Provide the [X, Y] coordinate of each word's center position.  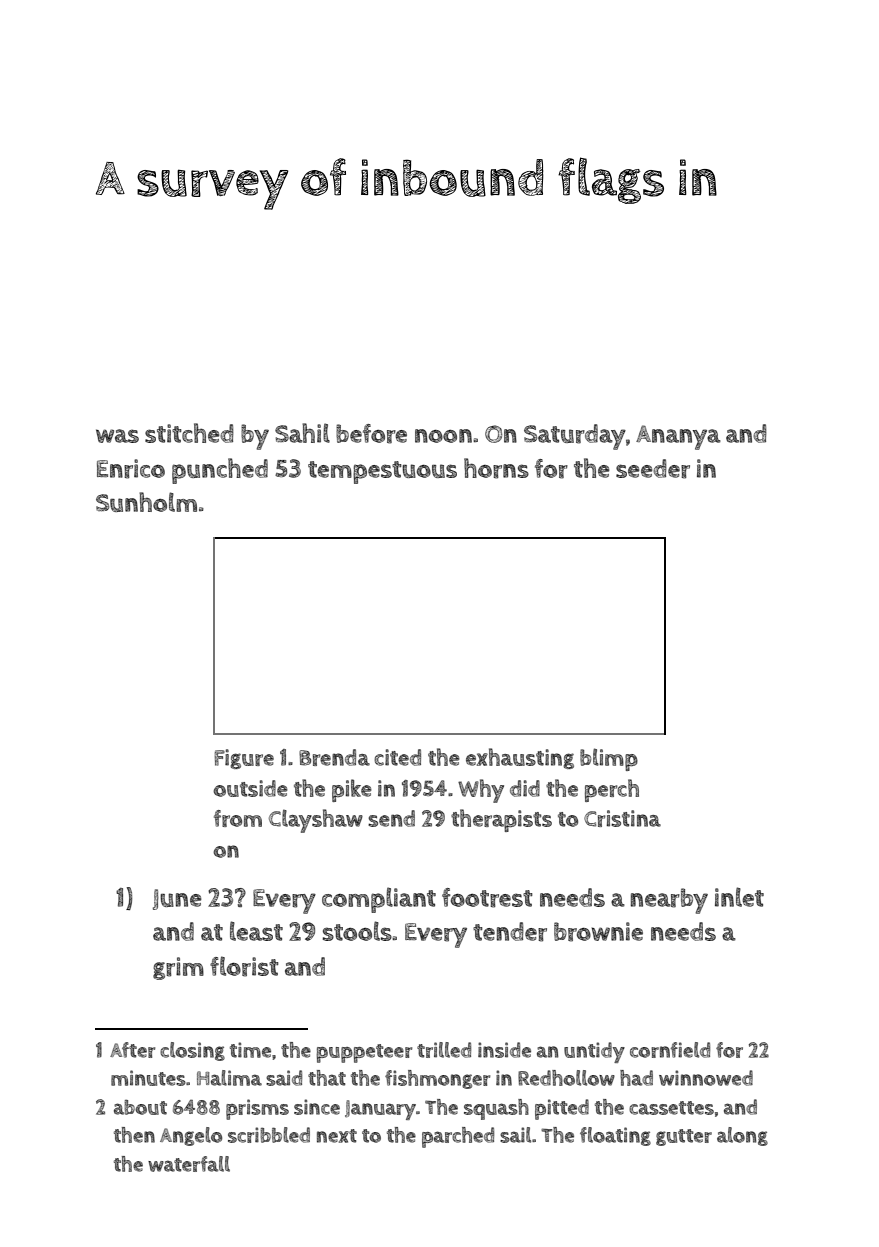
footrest [487, 898]
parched [458, 1137]
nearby [669, 901]
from [238, 818]
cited [397, 757]
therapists [501, 820]
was [117, 436]
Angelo [191, 1136]
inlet [739, 897]
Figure [244, 759]
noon [443, 436]
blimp [609, 759]
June [177, 899]
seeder [653, 469]
